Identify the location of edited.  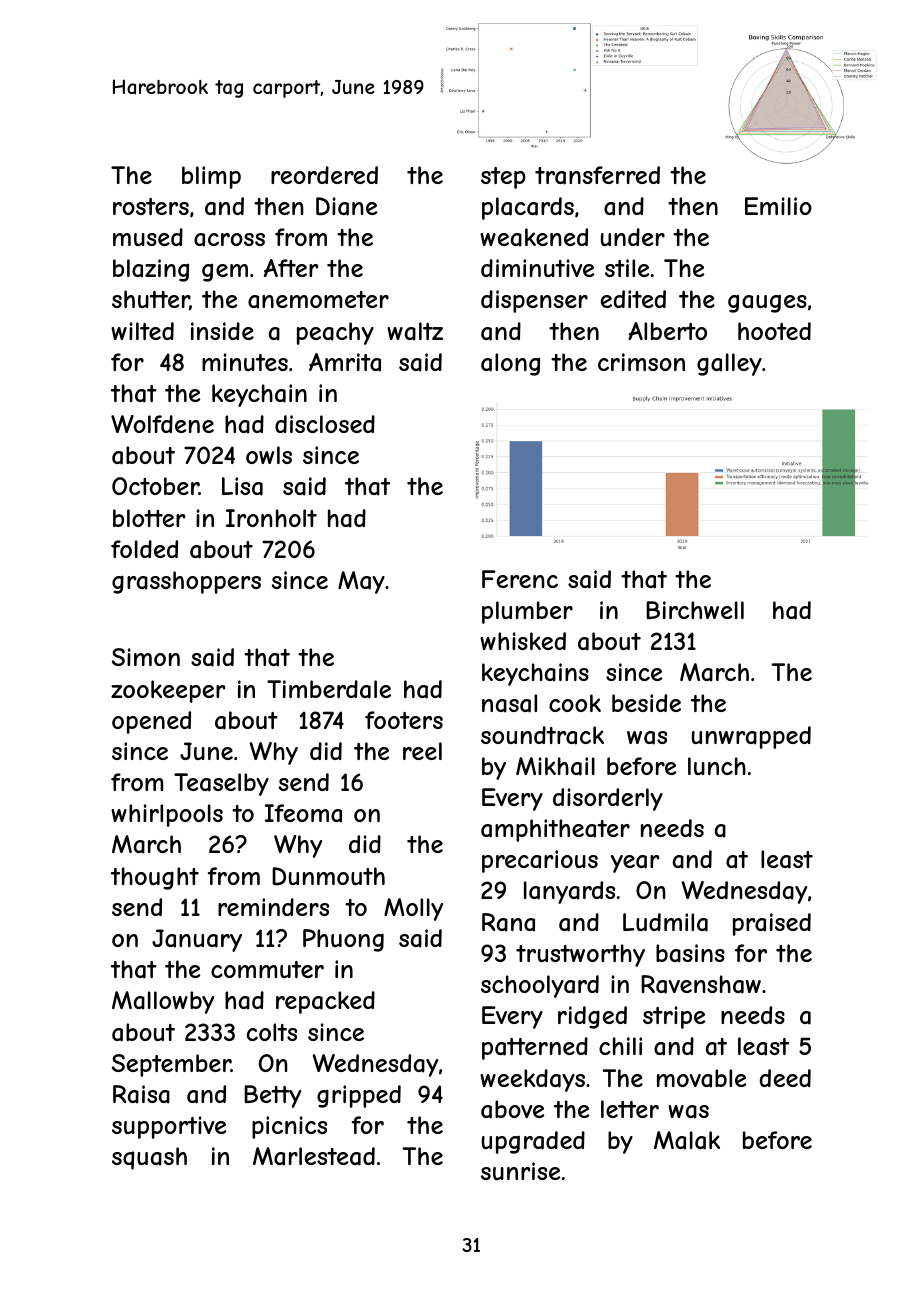
(633, 299).
